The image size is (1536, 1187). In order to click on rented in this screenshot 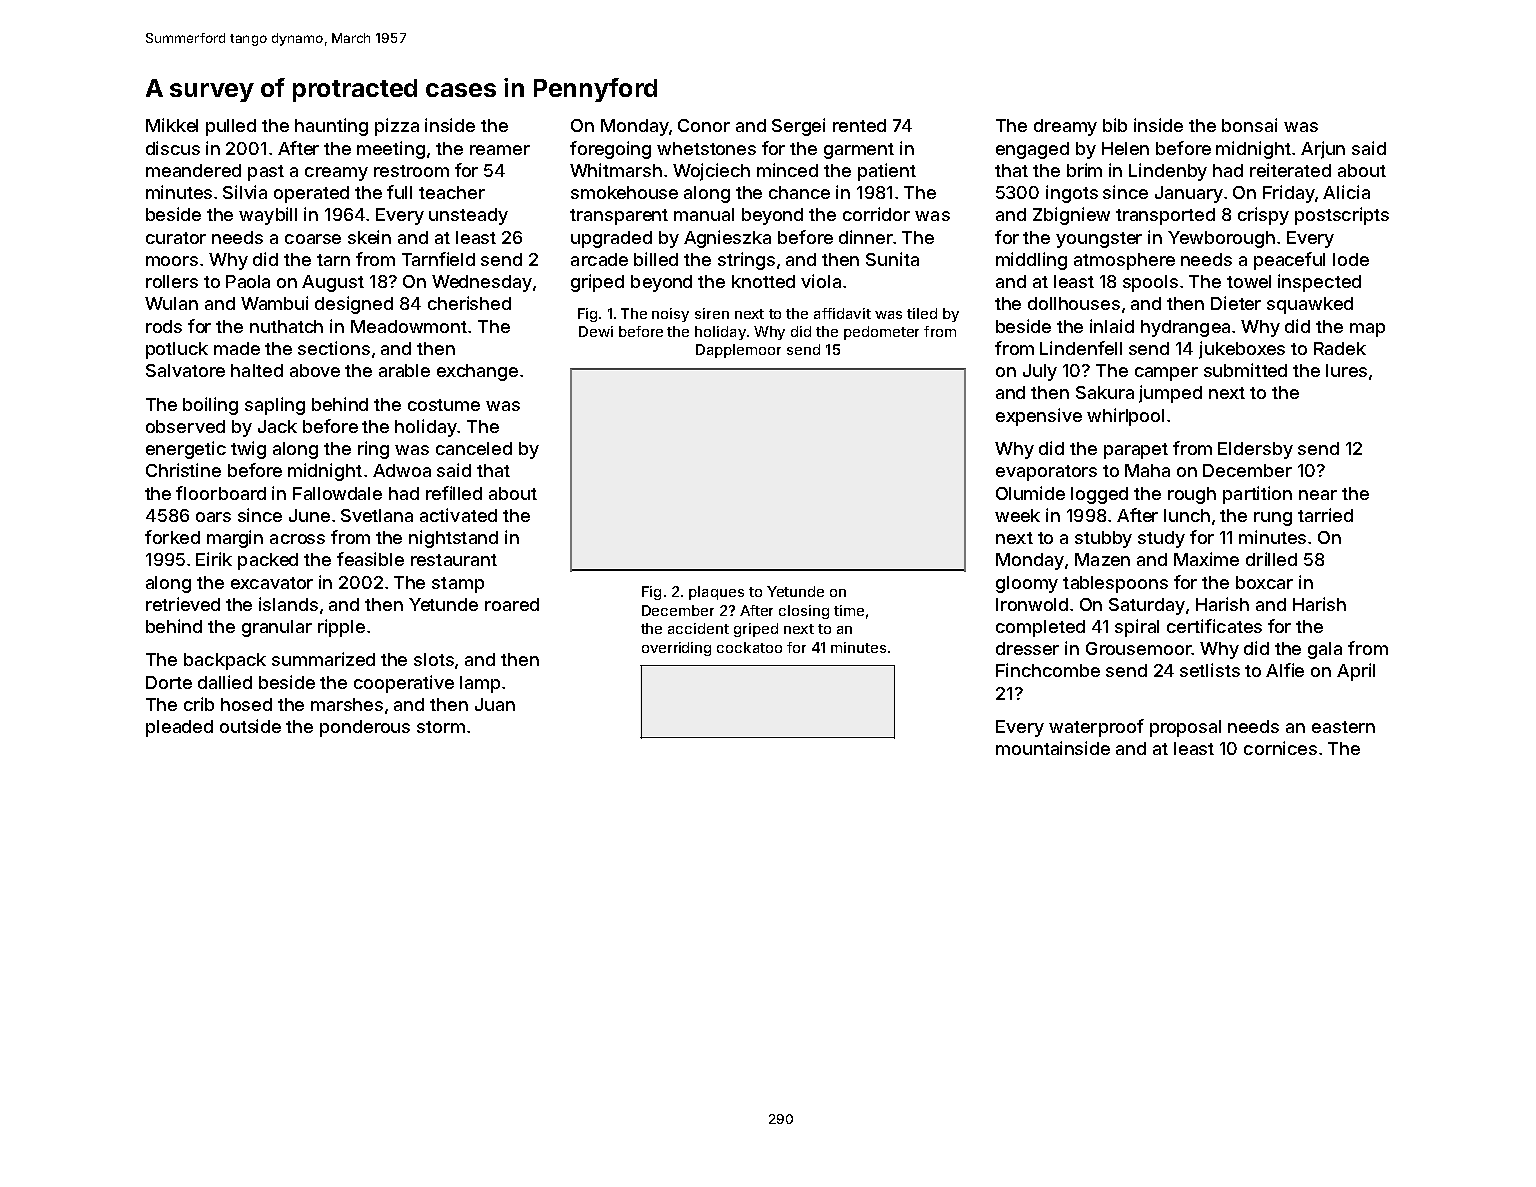, I will do `click(859, 125)`.
